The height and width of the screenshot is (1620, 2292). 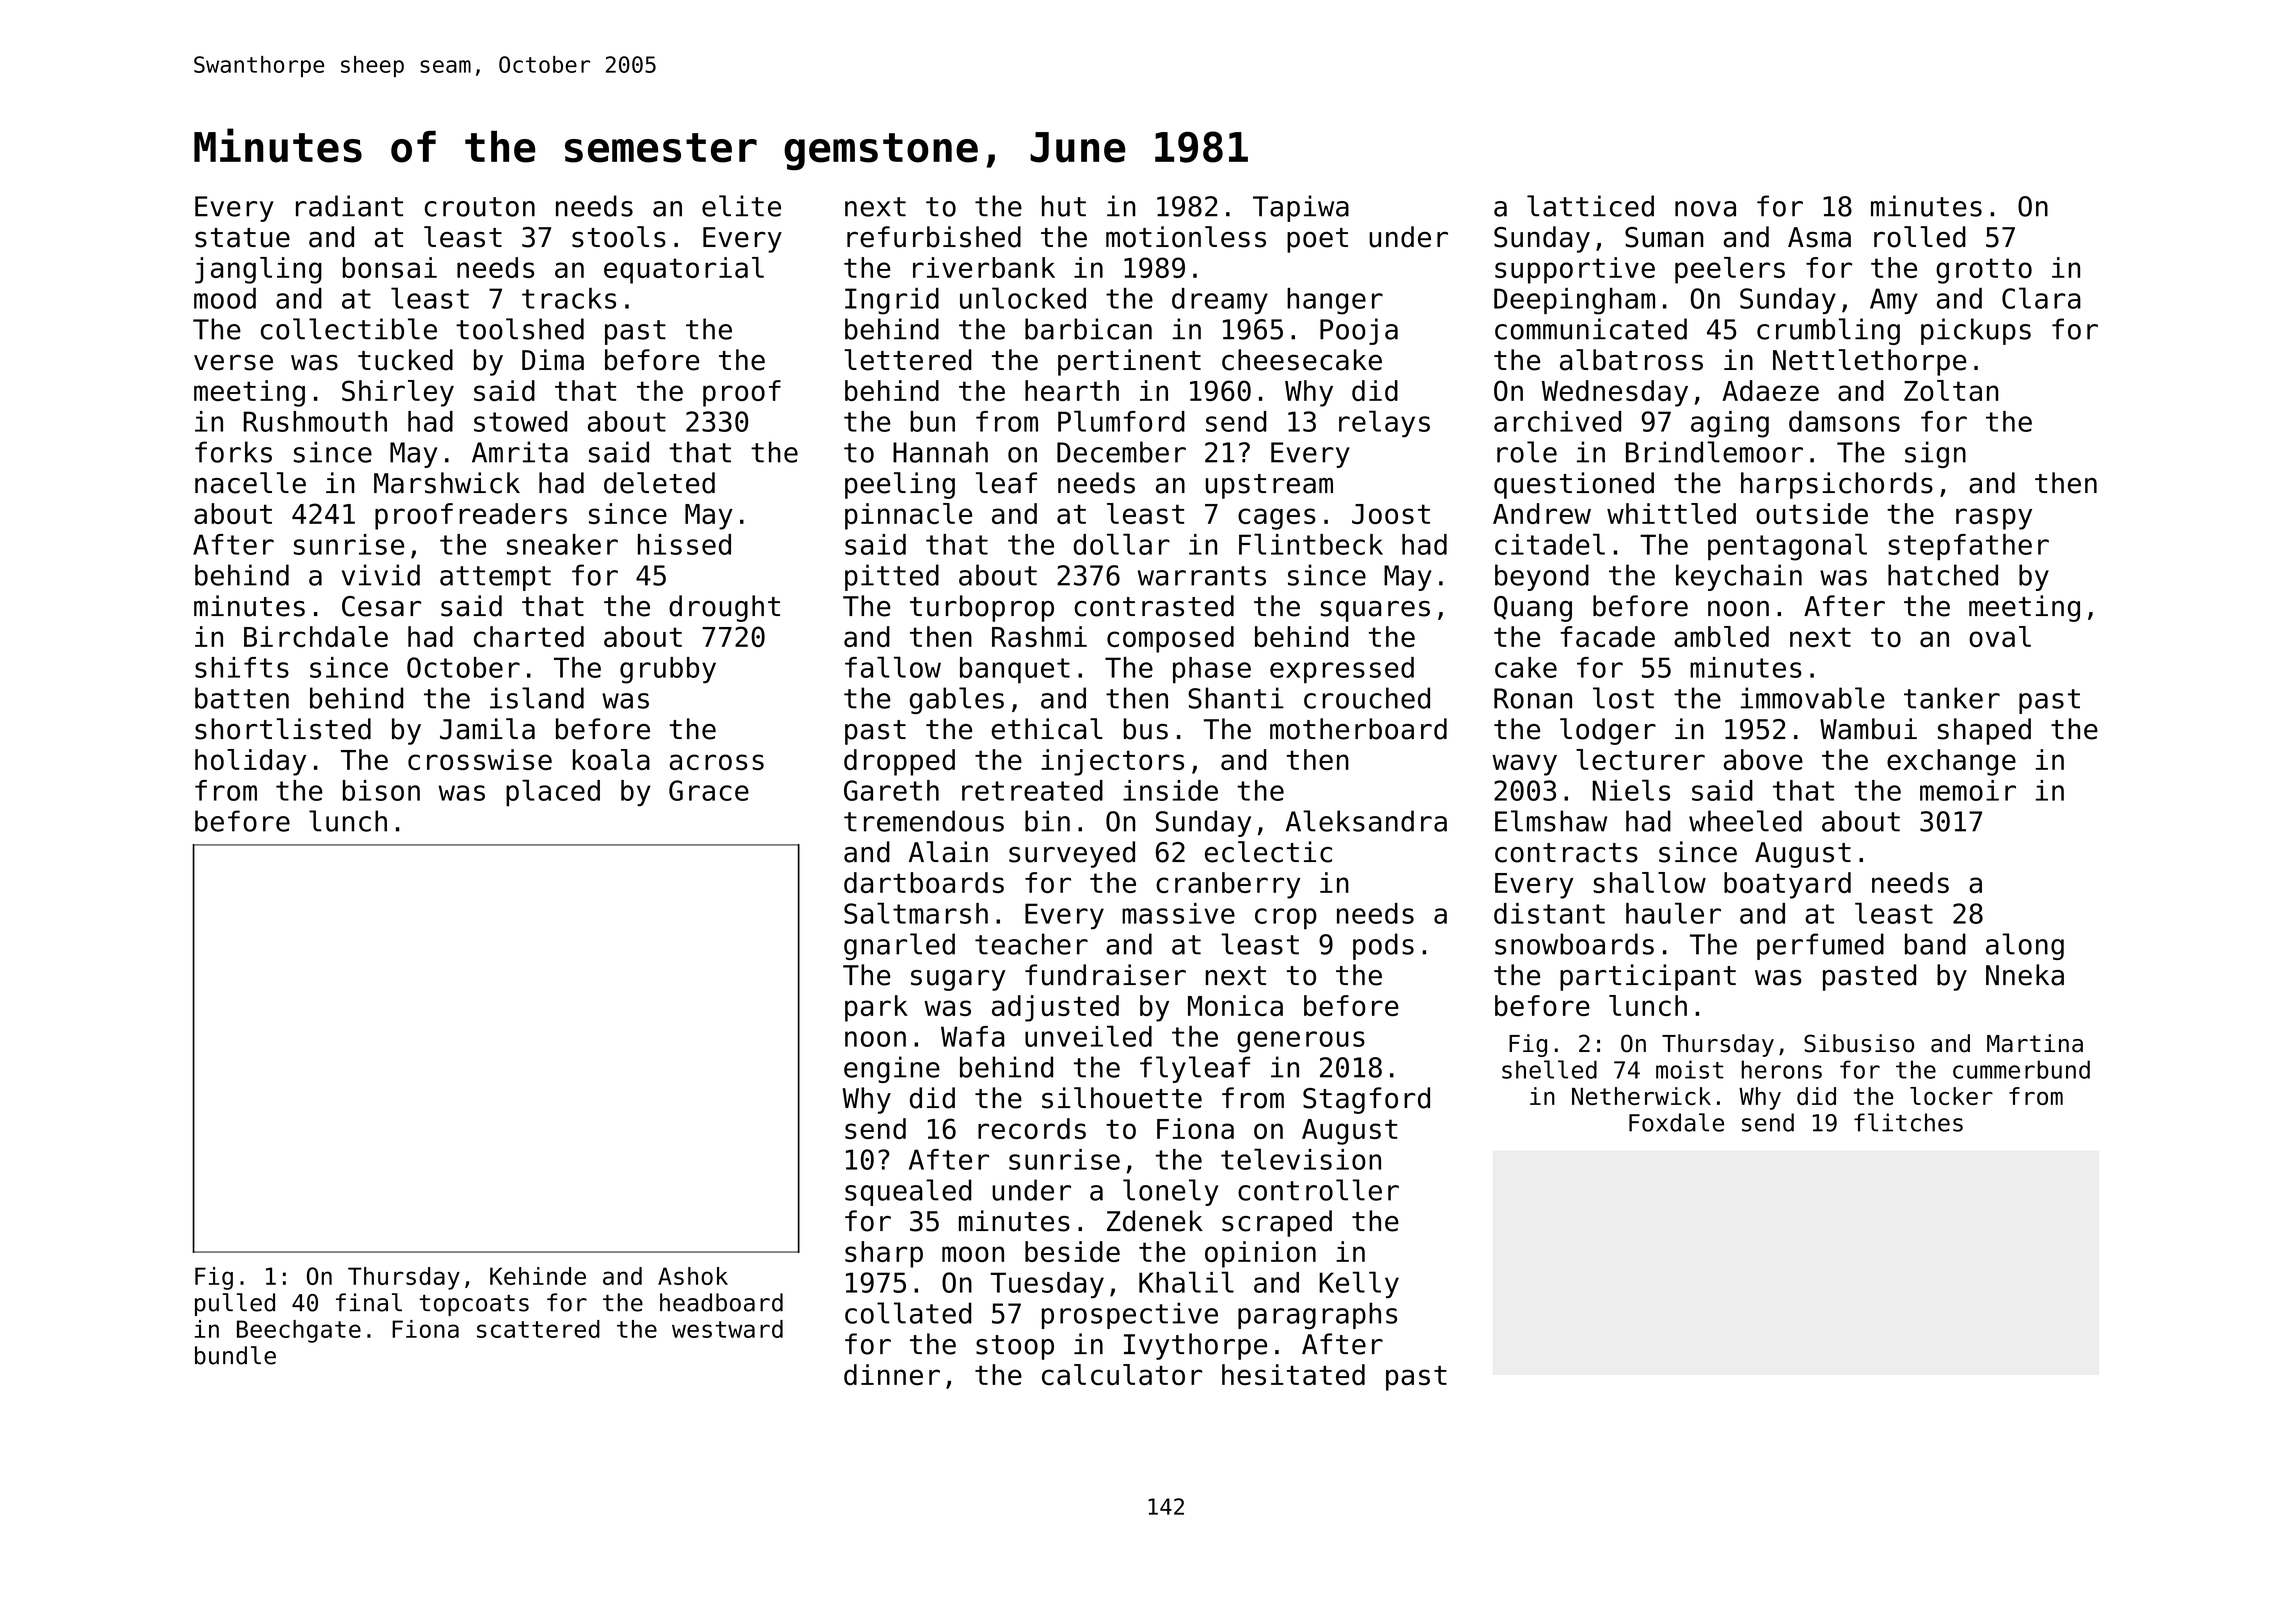 What do you see at coordinates (1859, 1043) in the screenshot?
I see `Sibusiso` at bounding box center [1859, 1043].
